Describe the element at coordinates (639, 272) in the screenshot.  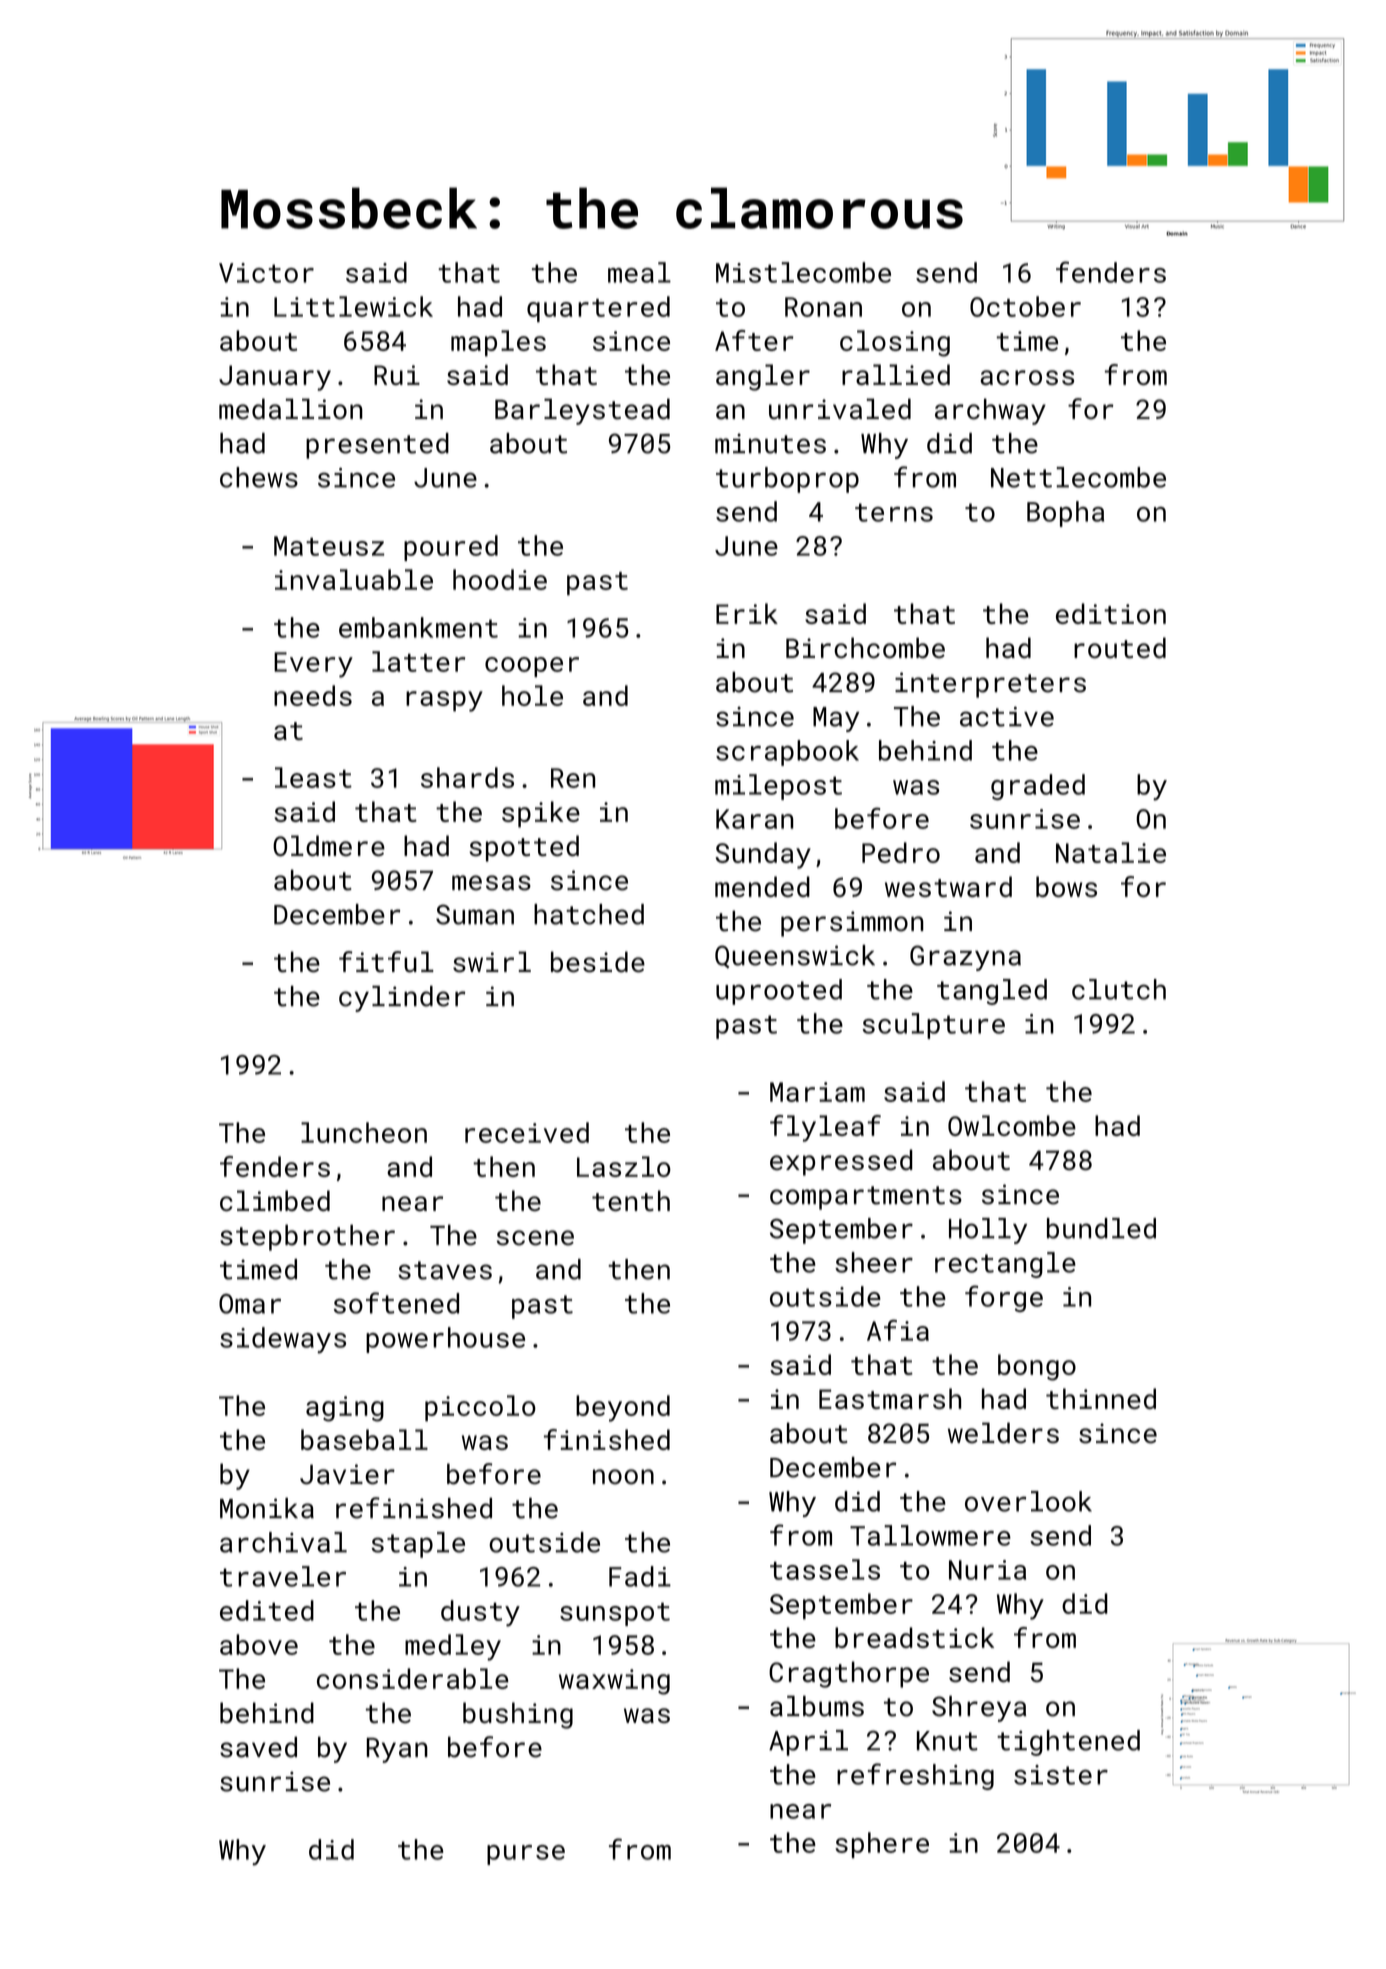
I see `meal` at that location.
